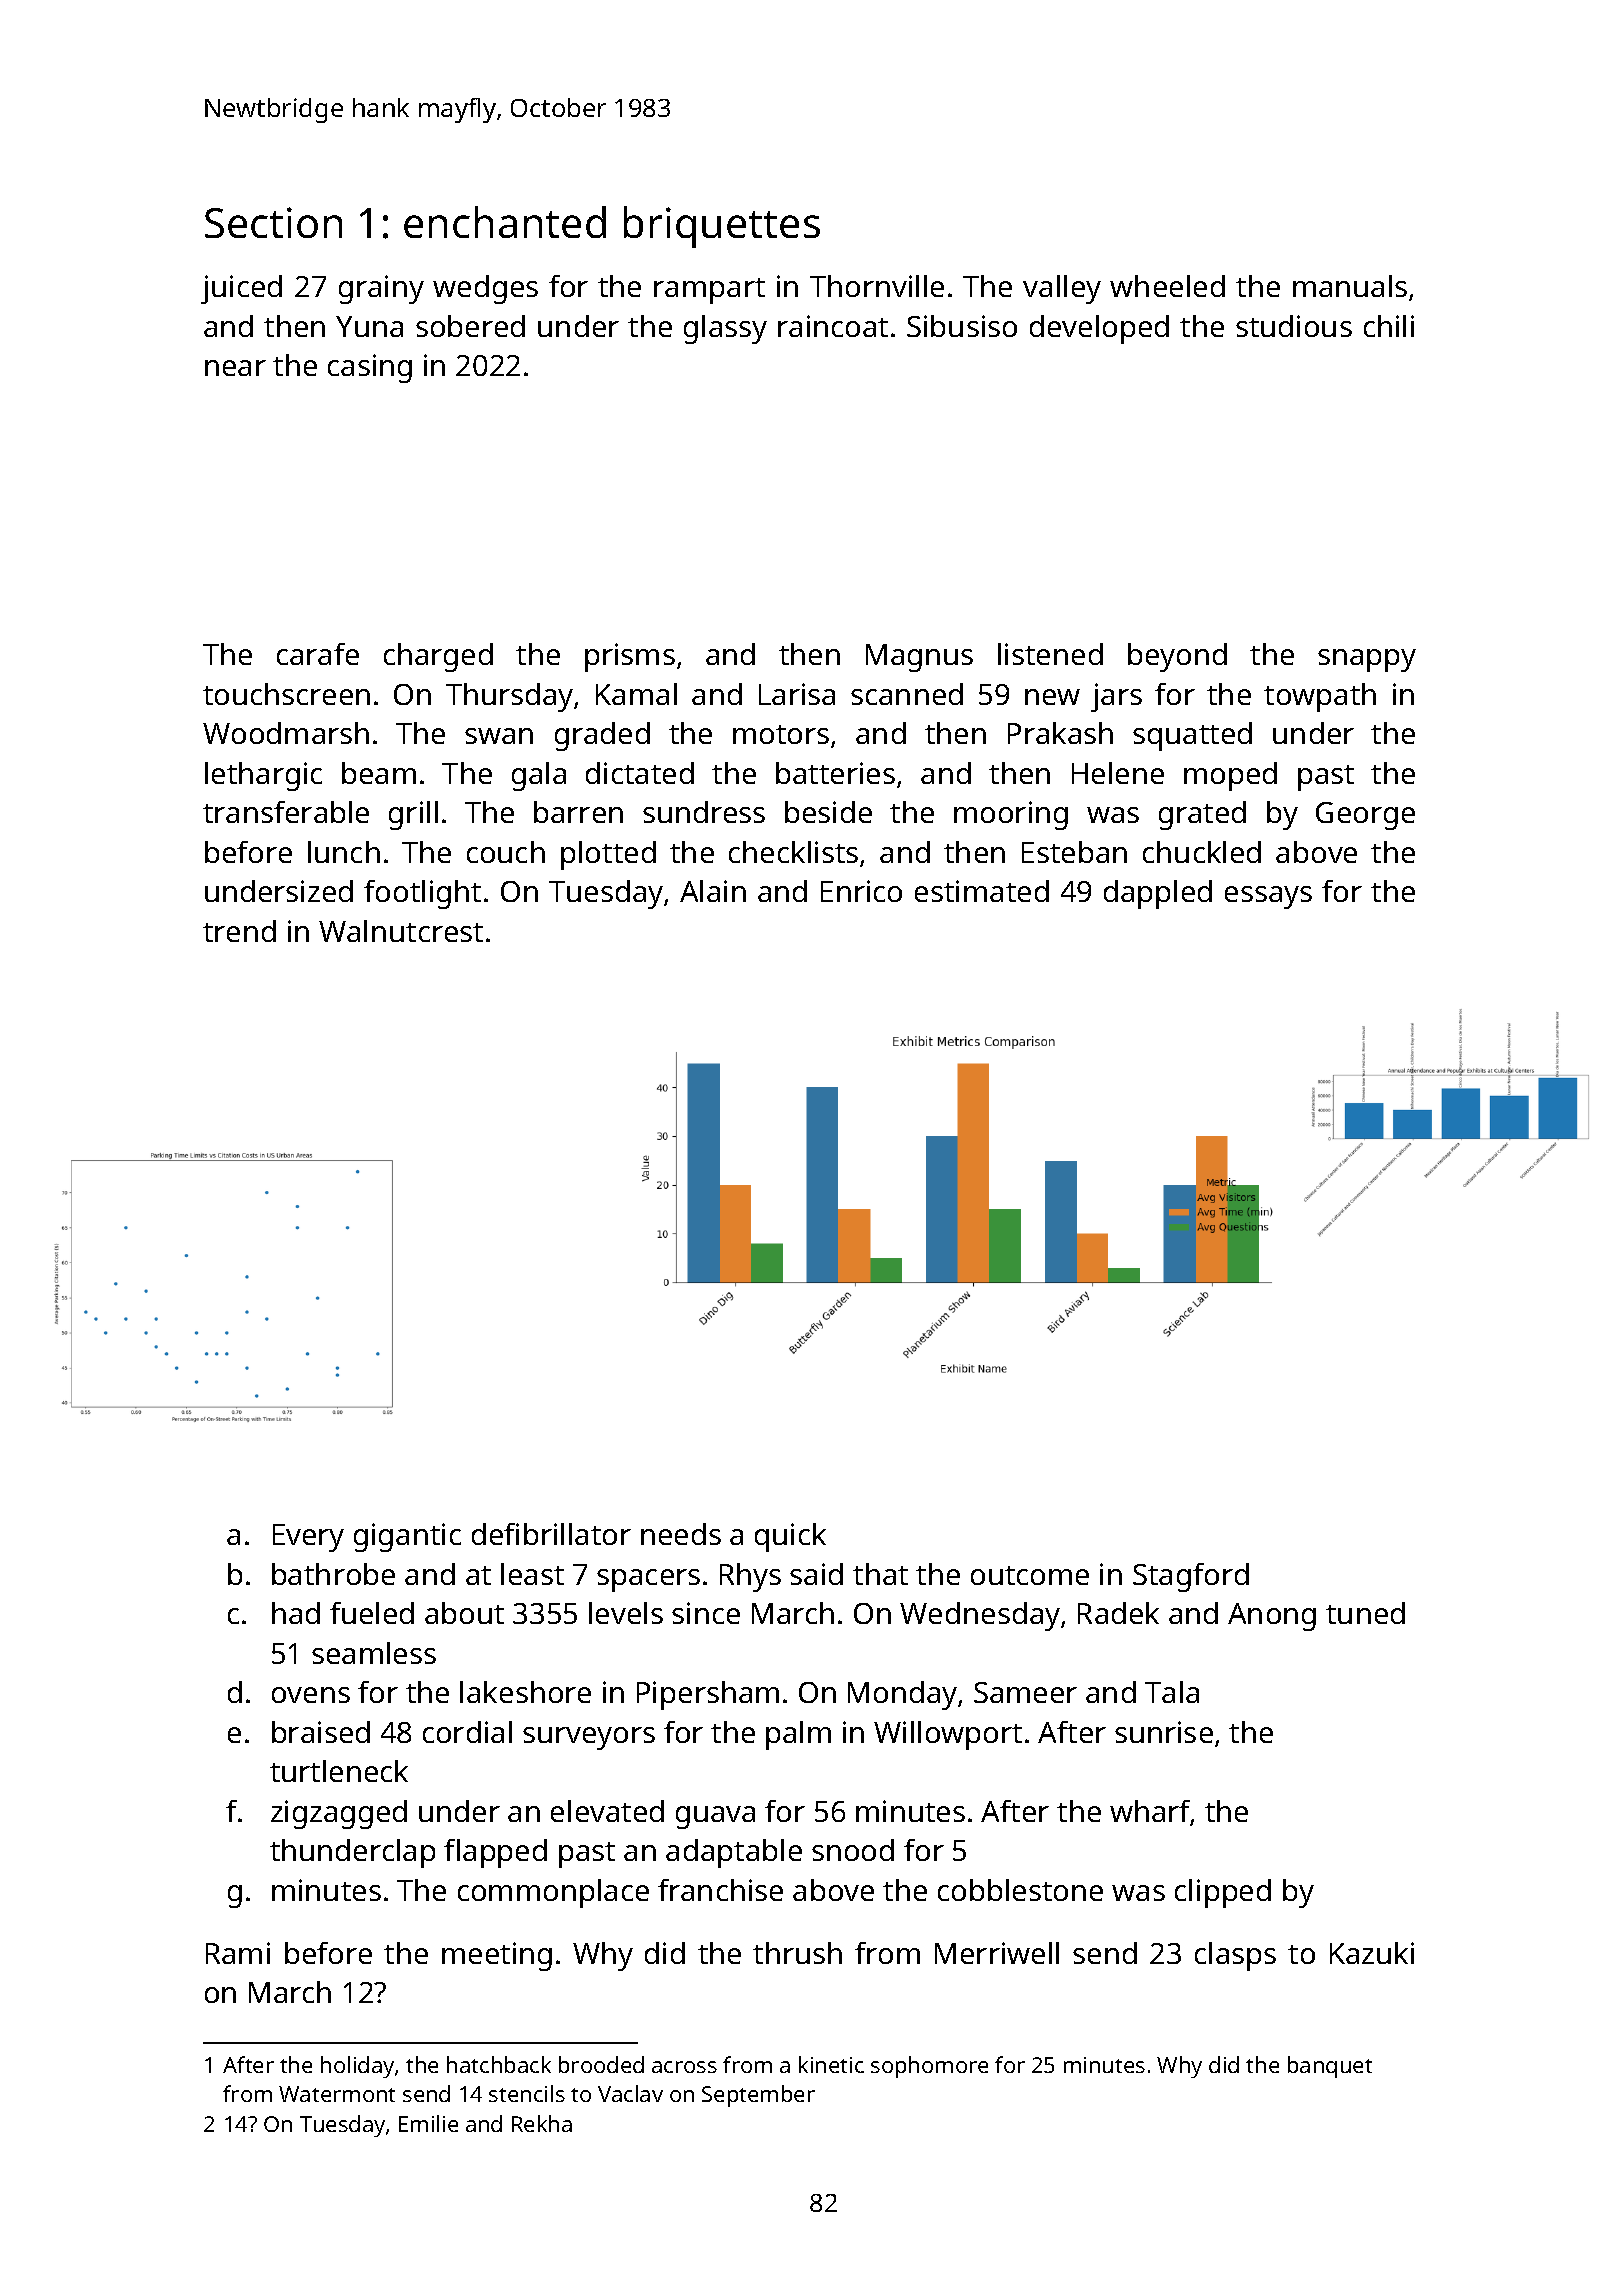 The width and height of the image is (1620, 2292). What do you see at coordinates (790, 1537) in the image?
I see `quick` at bounding box center [790, 1537].
